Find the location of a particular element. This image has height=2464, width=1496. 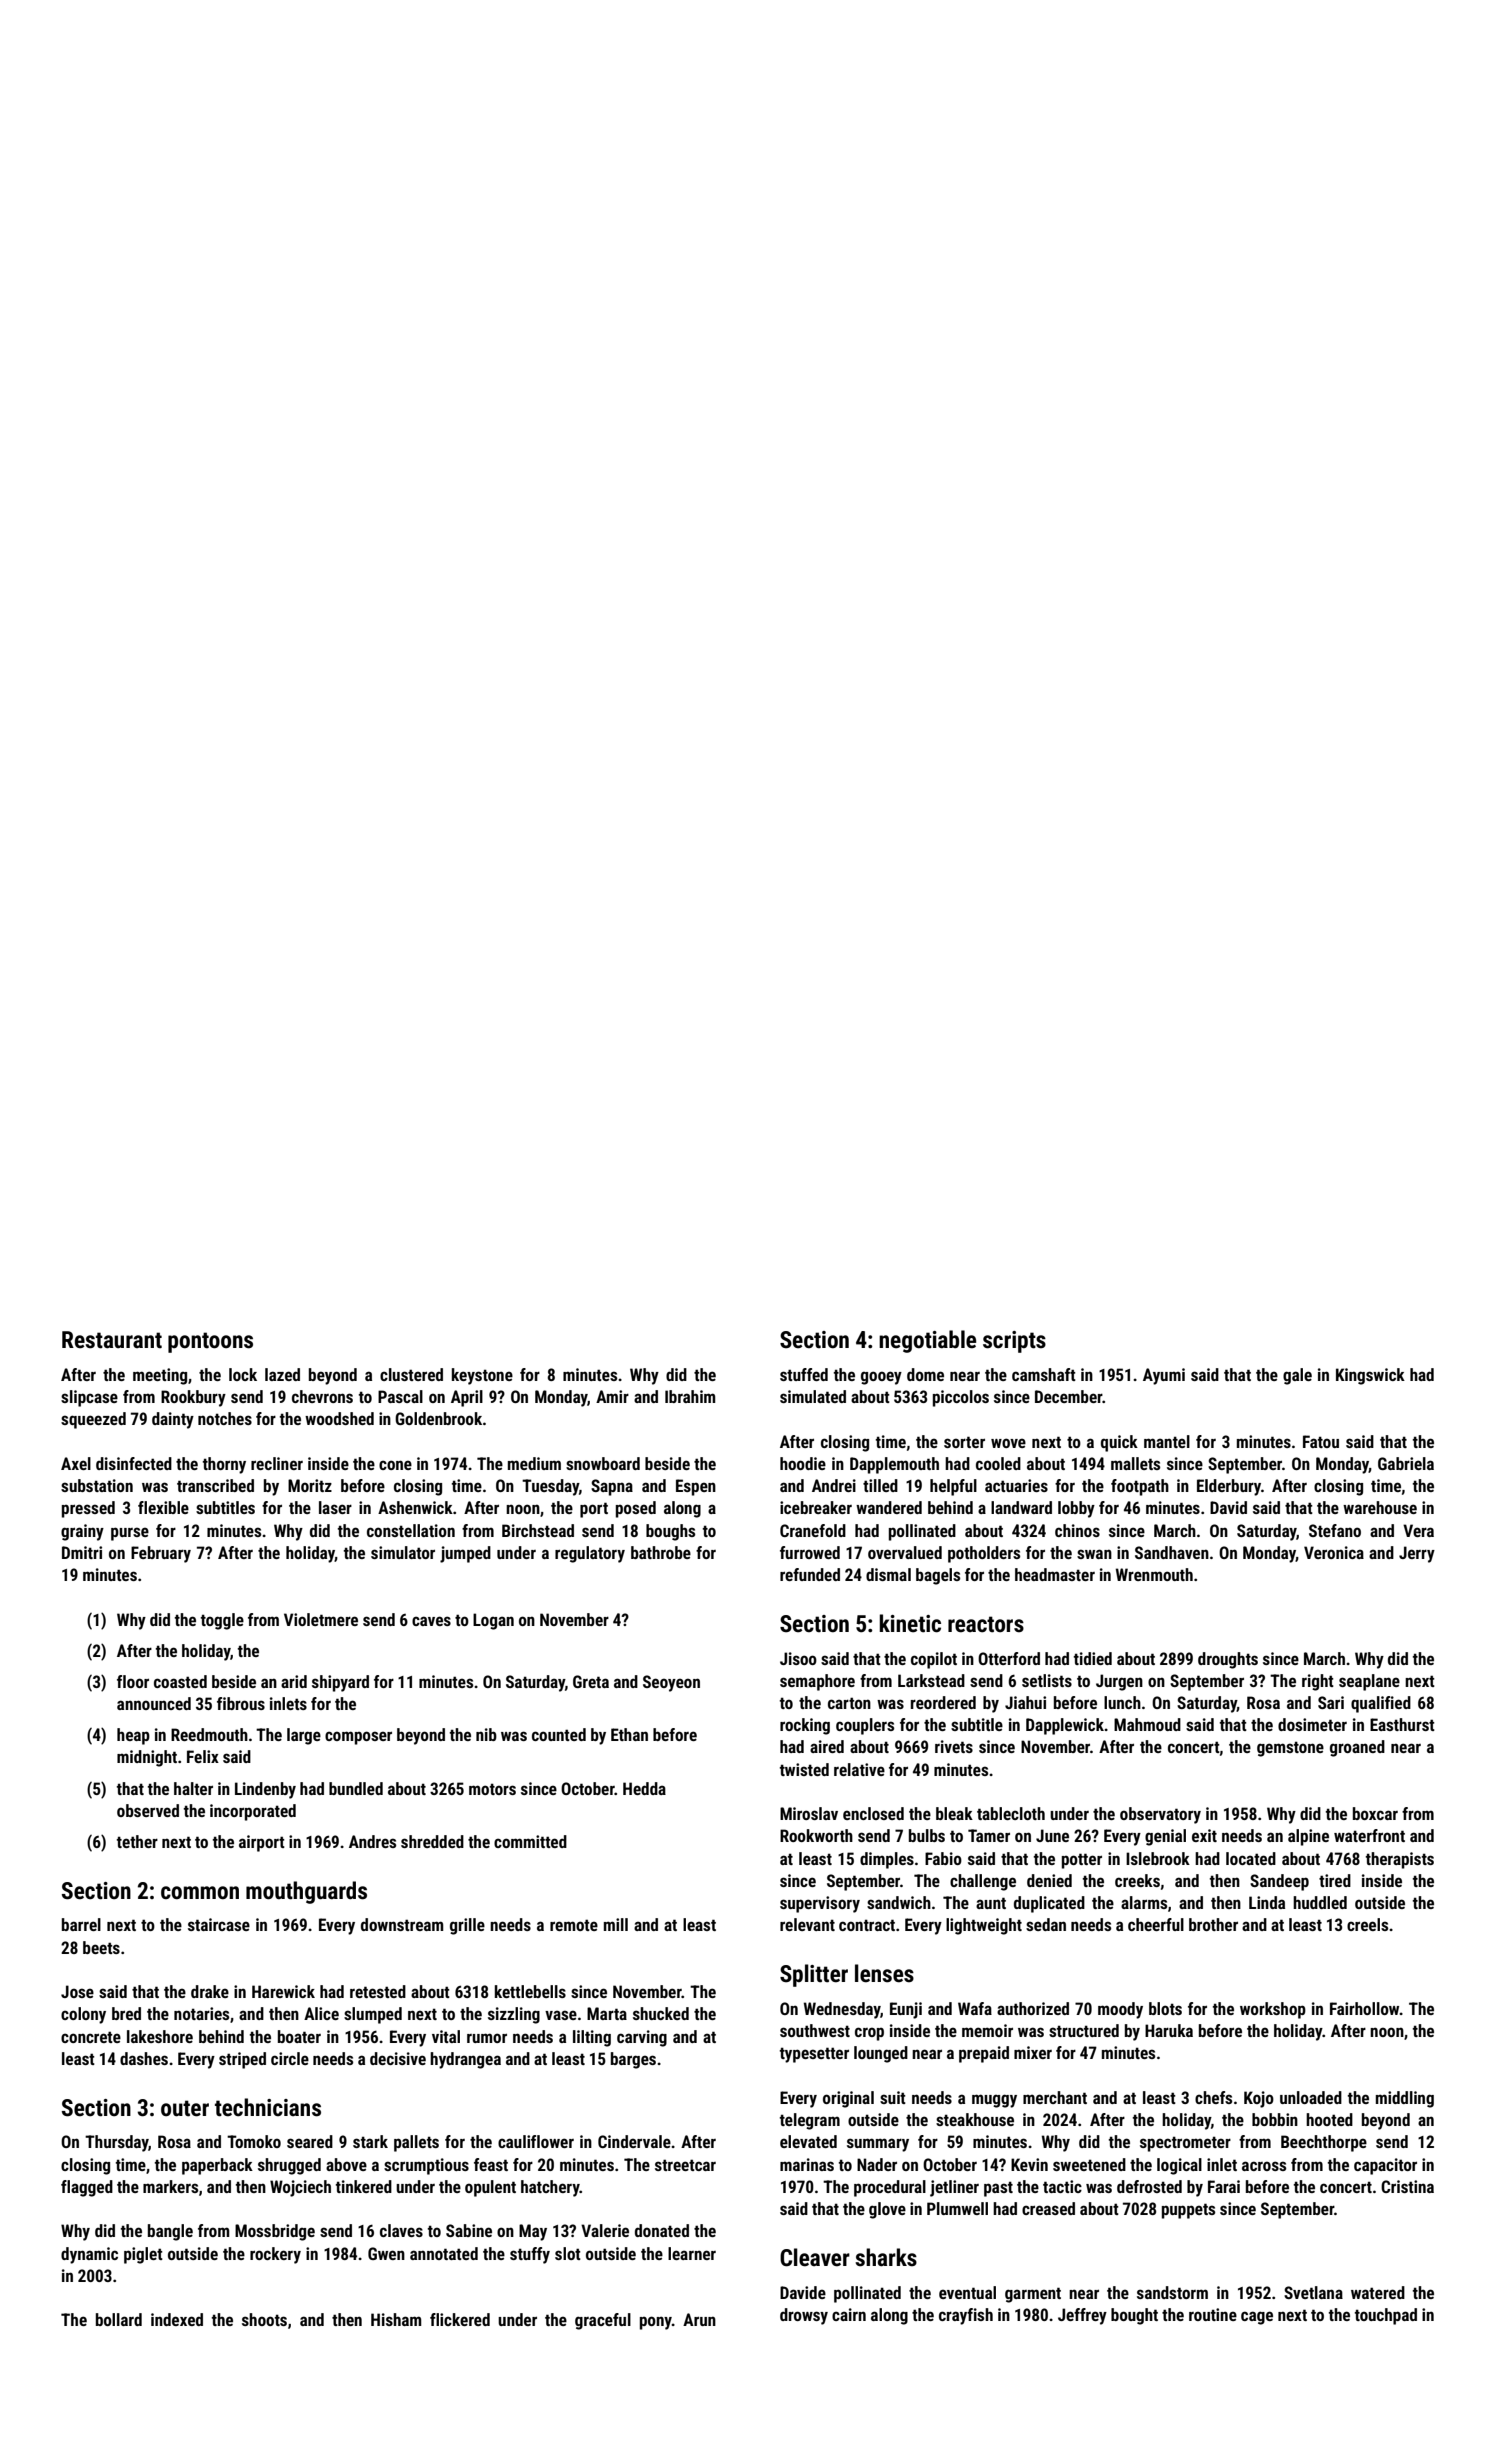

laser is located at coordinates (335, 1507).
